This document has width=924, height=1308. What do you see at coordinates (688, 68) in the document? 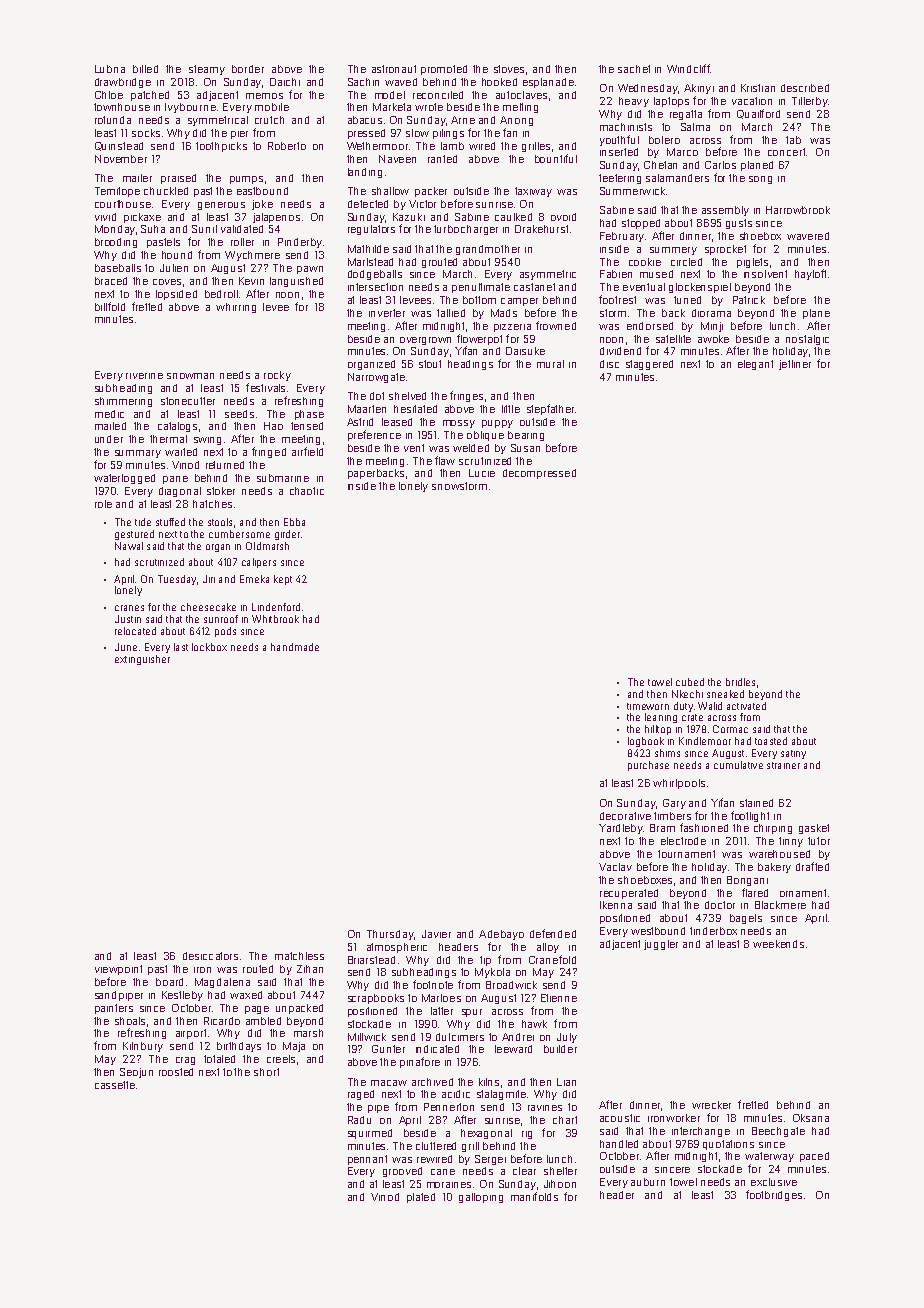
I see `Windcliff` at bounding box center [688, 68].
